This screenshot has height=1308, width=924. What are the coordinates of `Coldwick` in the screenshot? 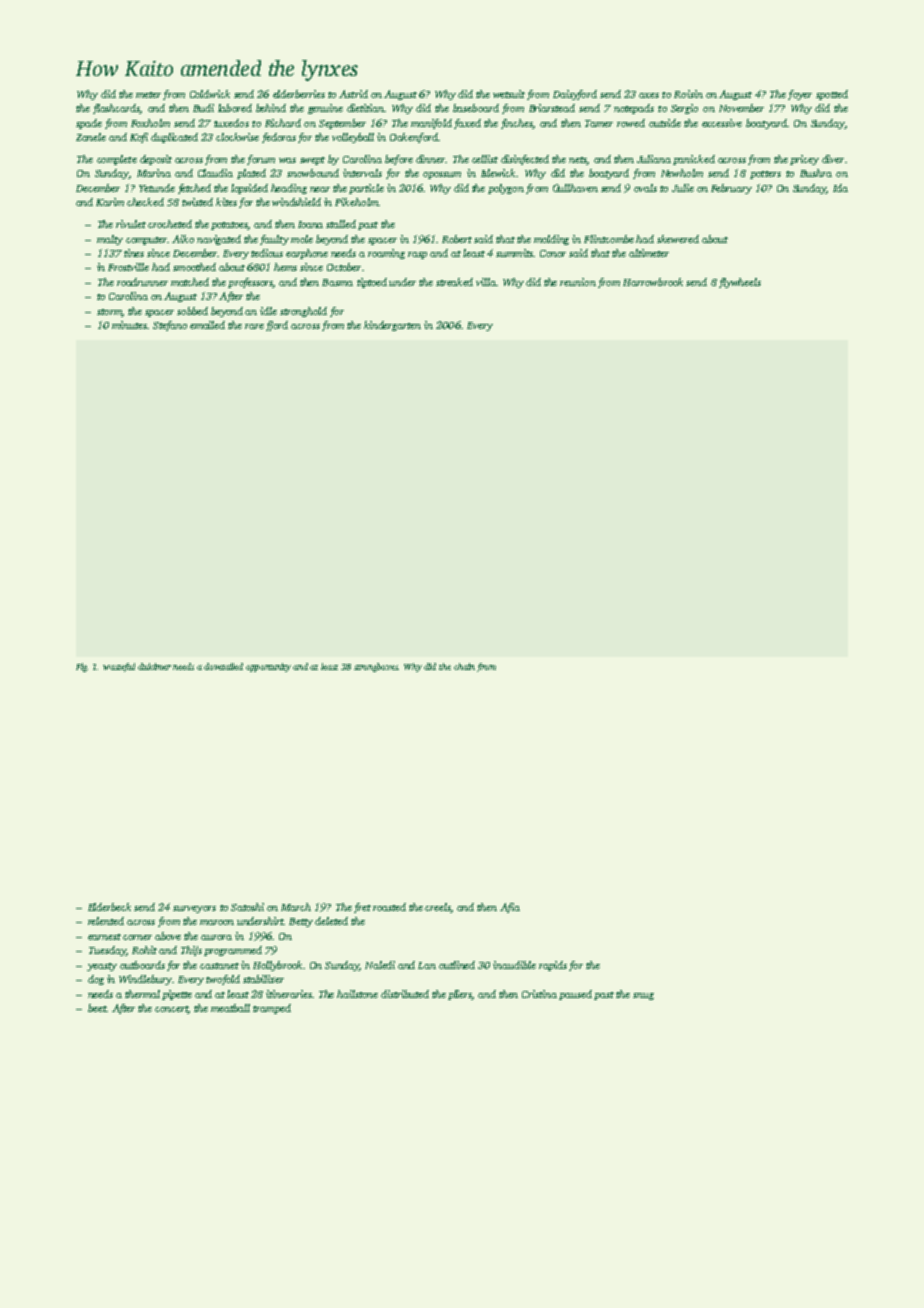 It's located at (210, 94).
